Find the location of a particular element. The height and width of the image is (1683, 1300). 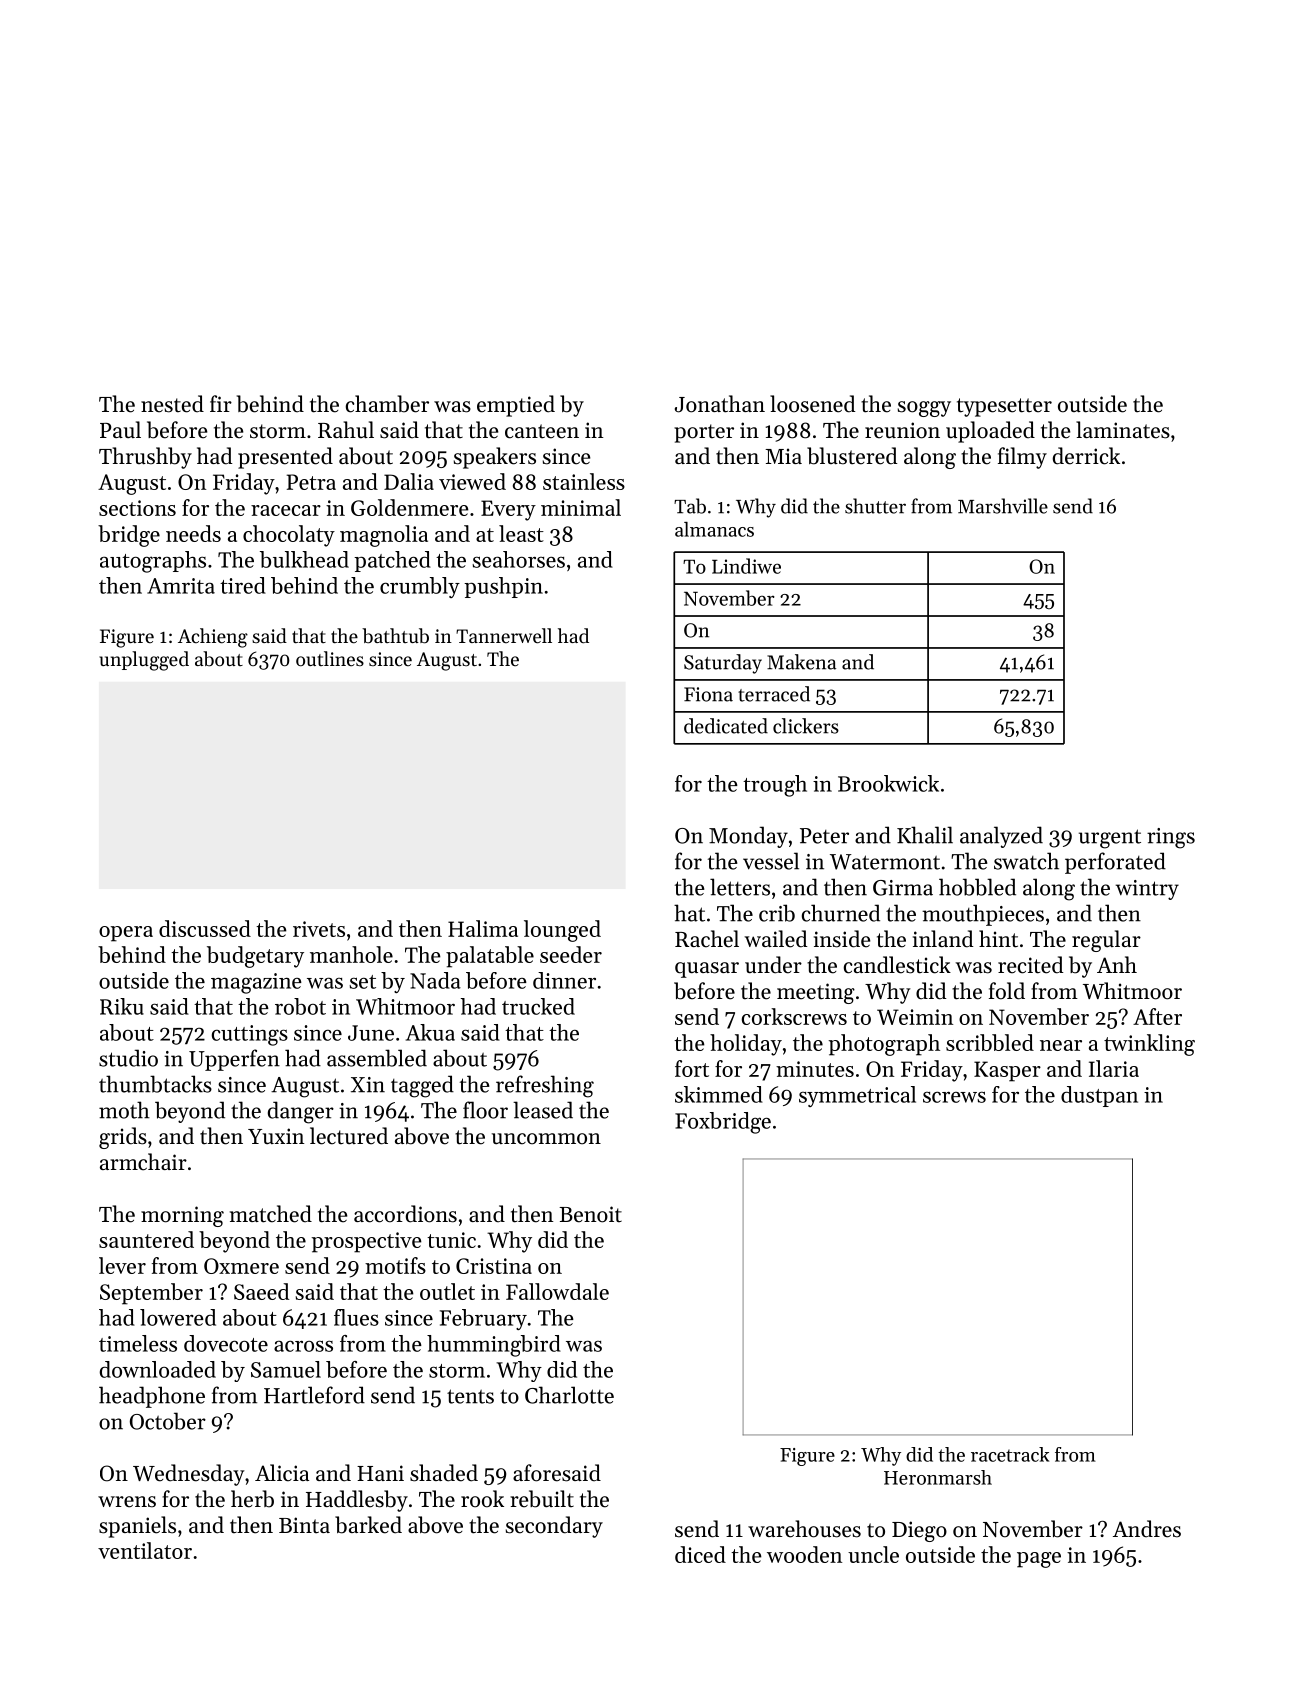

diced is located at coordinates (700, 1554).
